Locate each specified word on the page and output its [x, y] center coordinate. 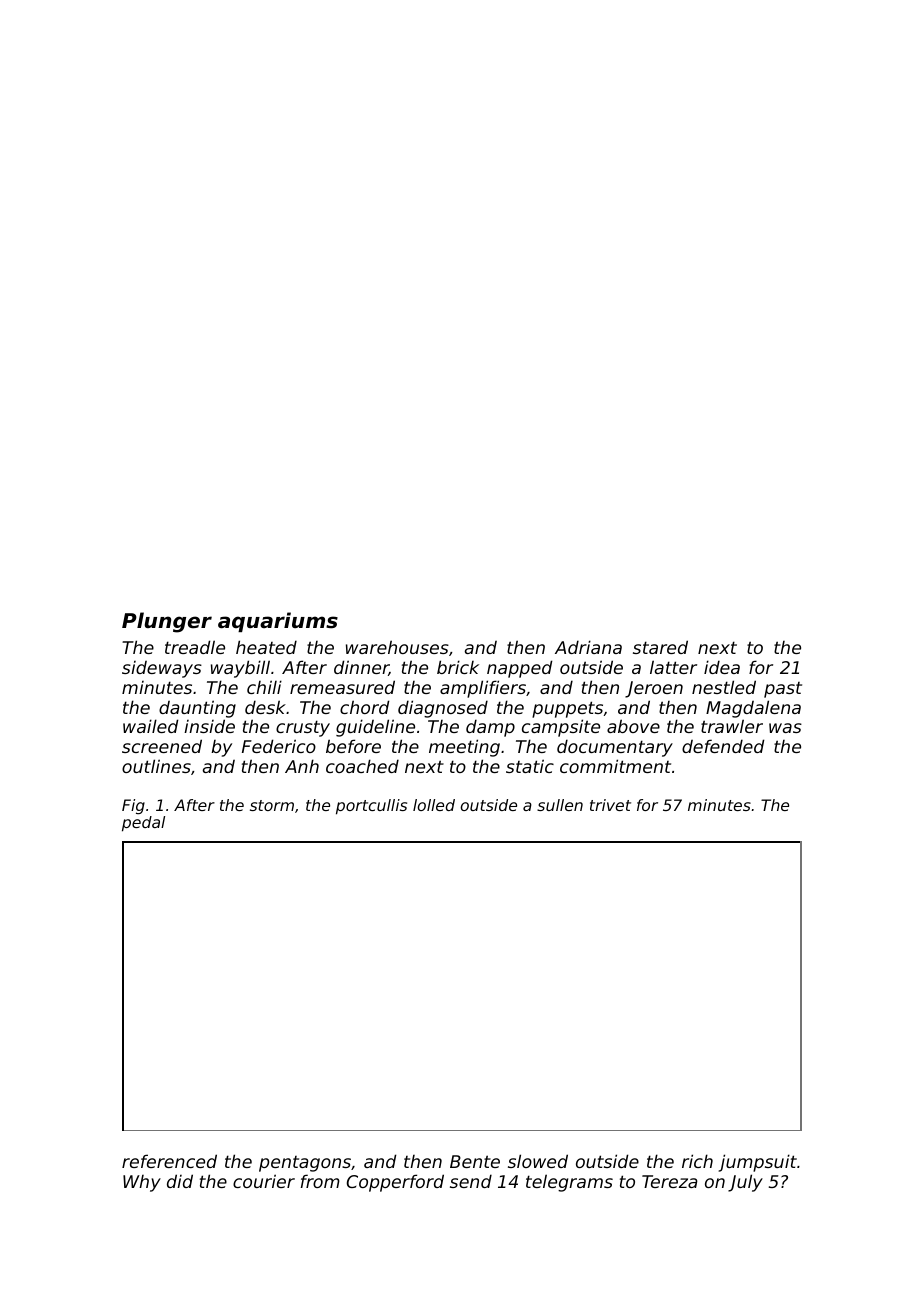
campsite [561, 728]
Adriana [588, 647]
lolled [434, 805]
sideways [162, 669]
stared [660, 647]
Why [142, 1183]
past [783, 690]
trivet [610, 805]
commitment [615, 766]
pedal [143, 824]
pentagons [305, 1164]
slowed [538, 1161]
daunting [197, 709]
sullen [560, 805]
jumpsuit [757, 1163]
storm [272, 805]
